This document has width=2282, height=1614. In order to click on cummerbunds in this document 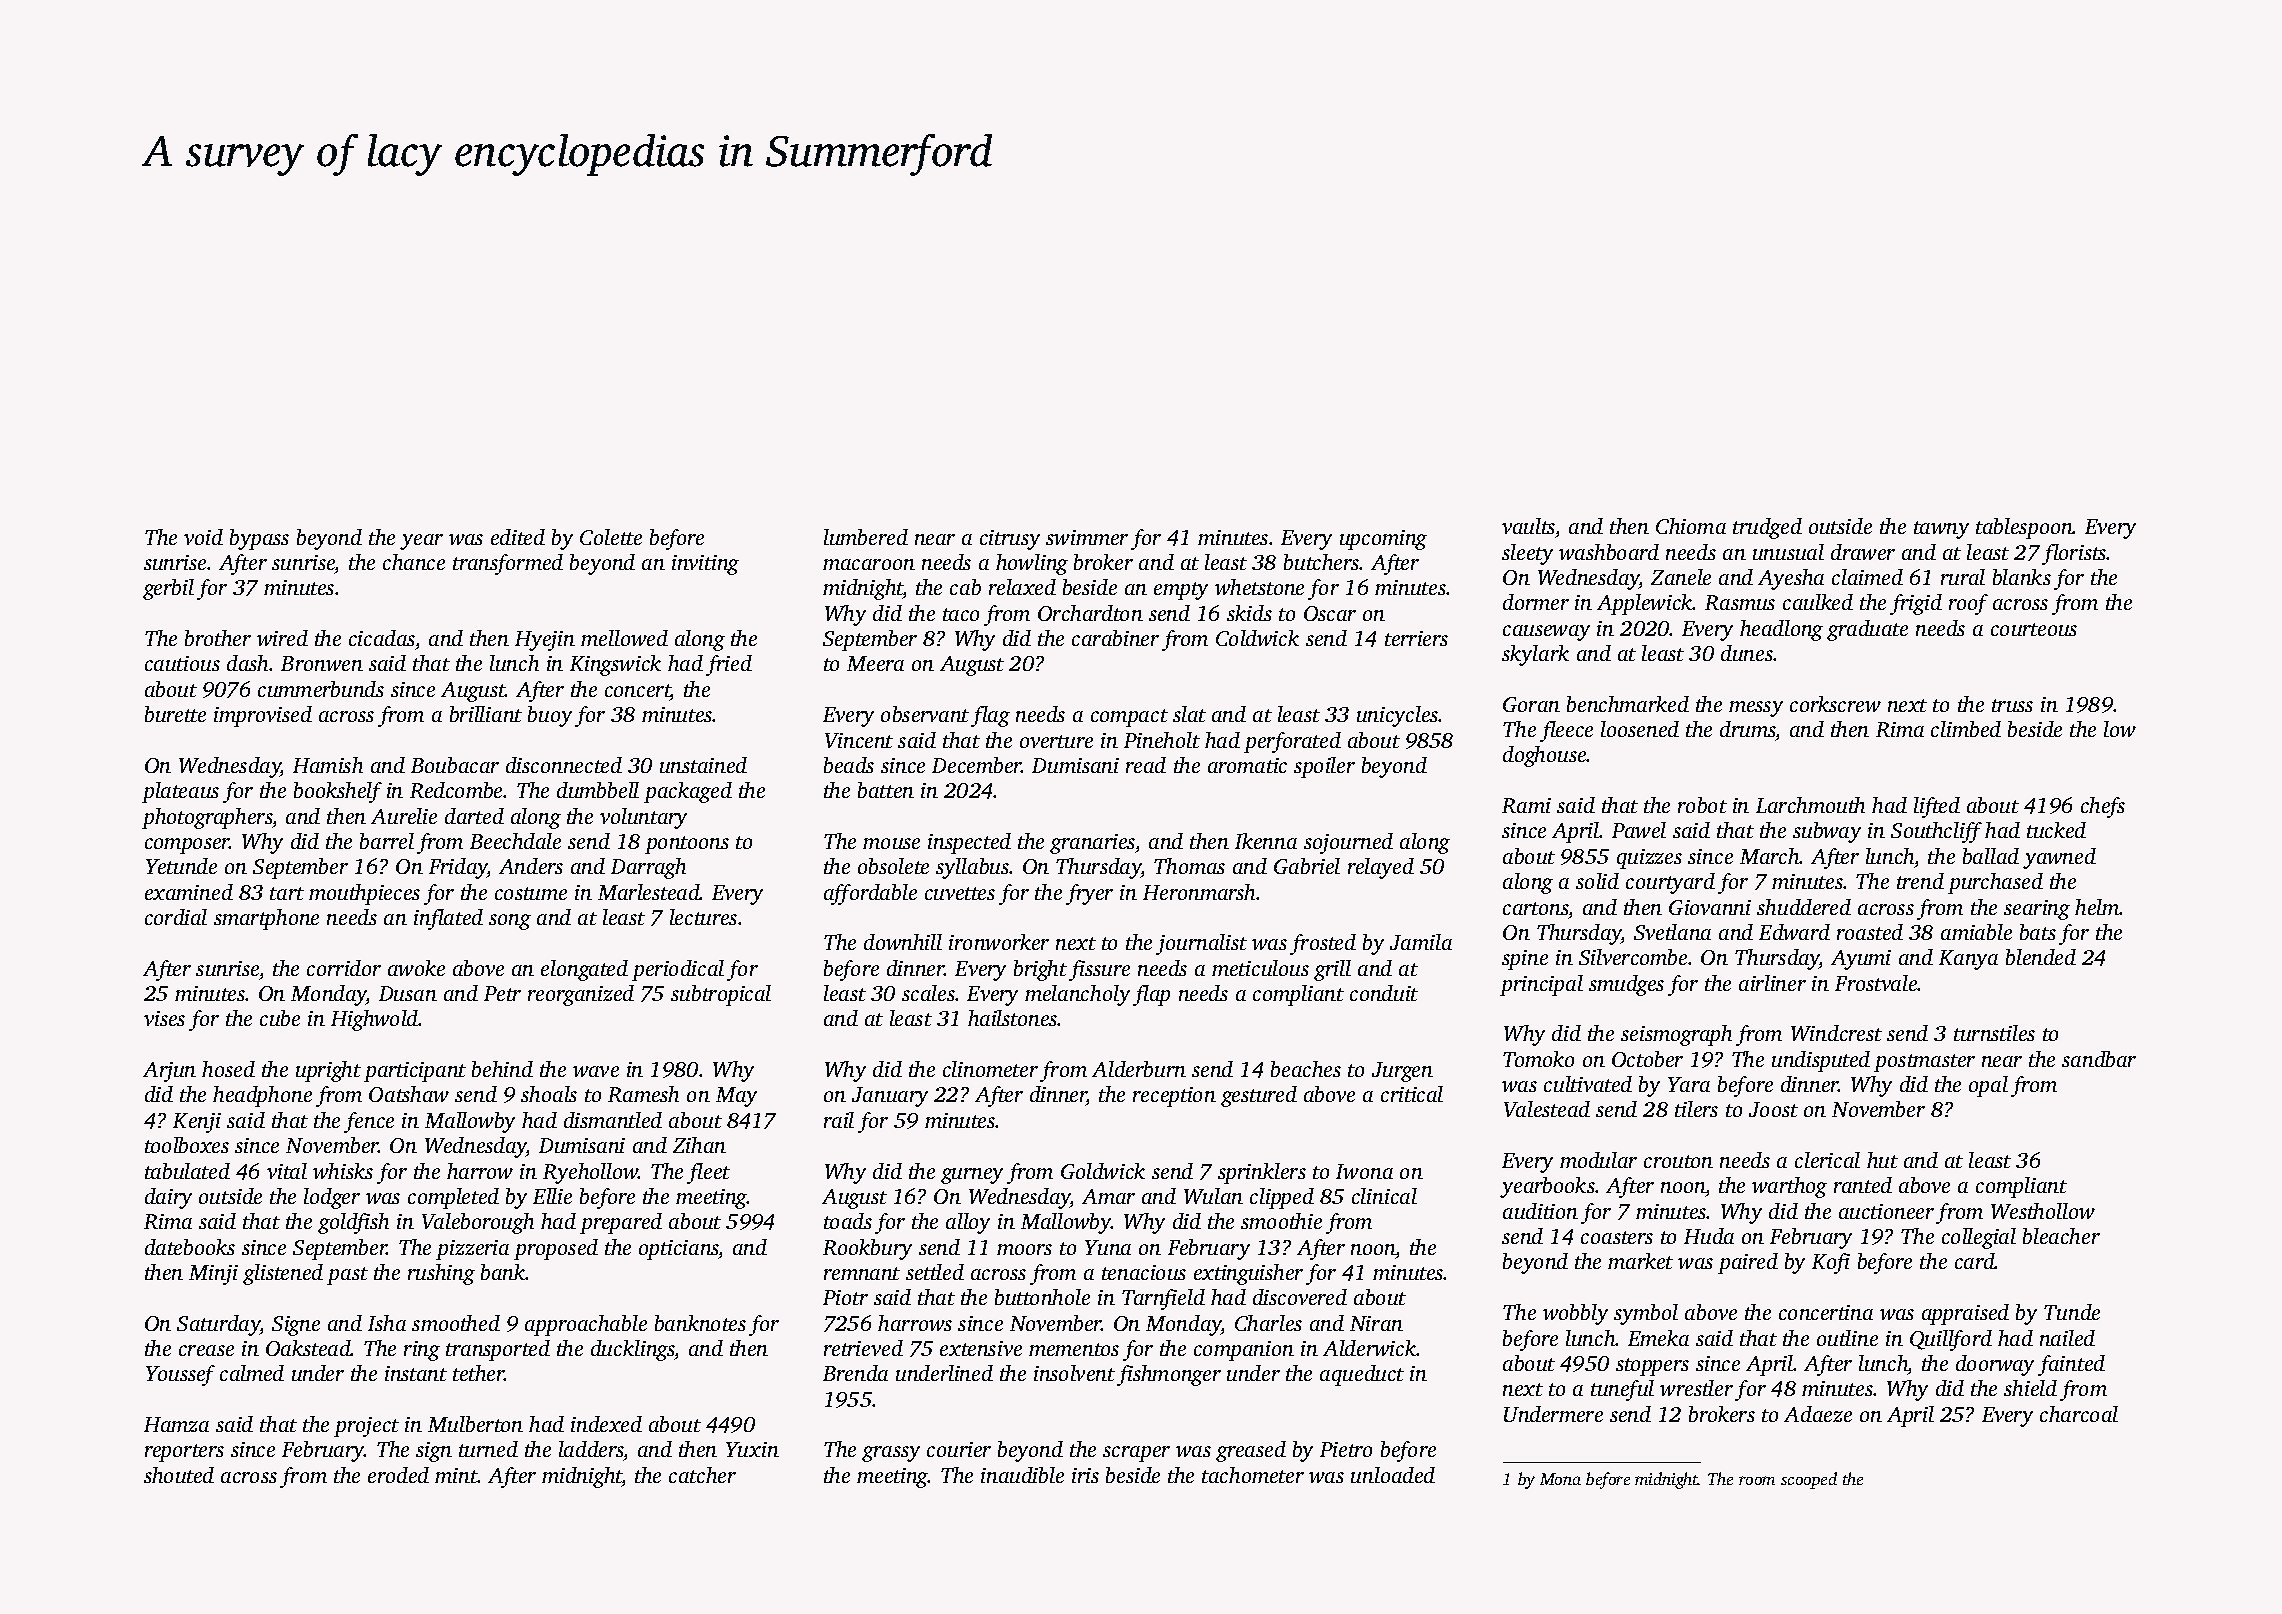, I will do `click(321, 689)`.
